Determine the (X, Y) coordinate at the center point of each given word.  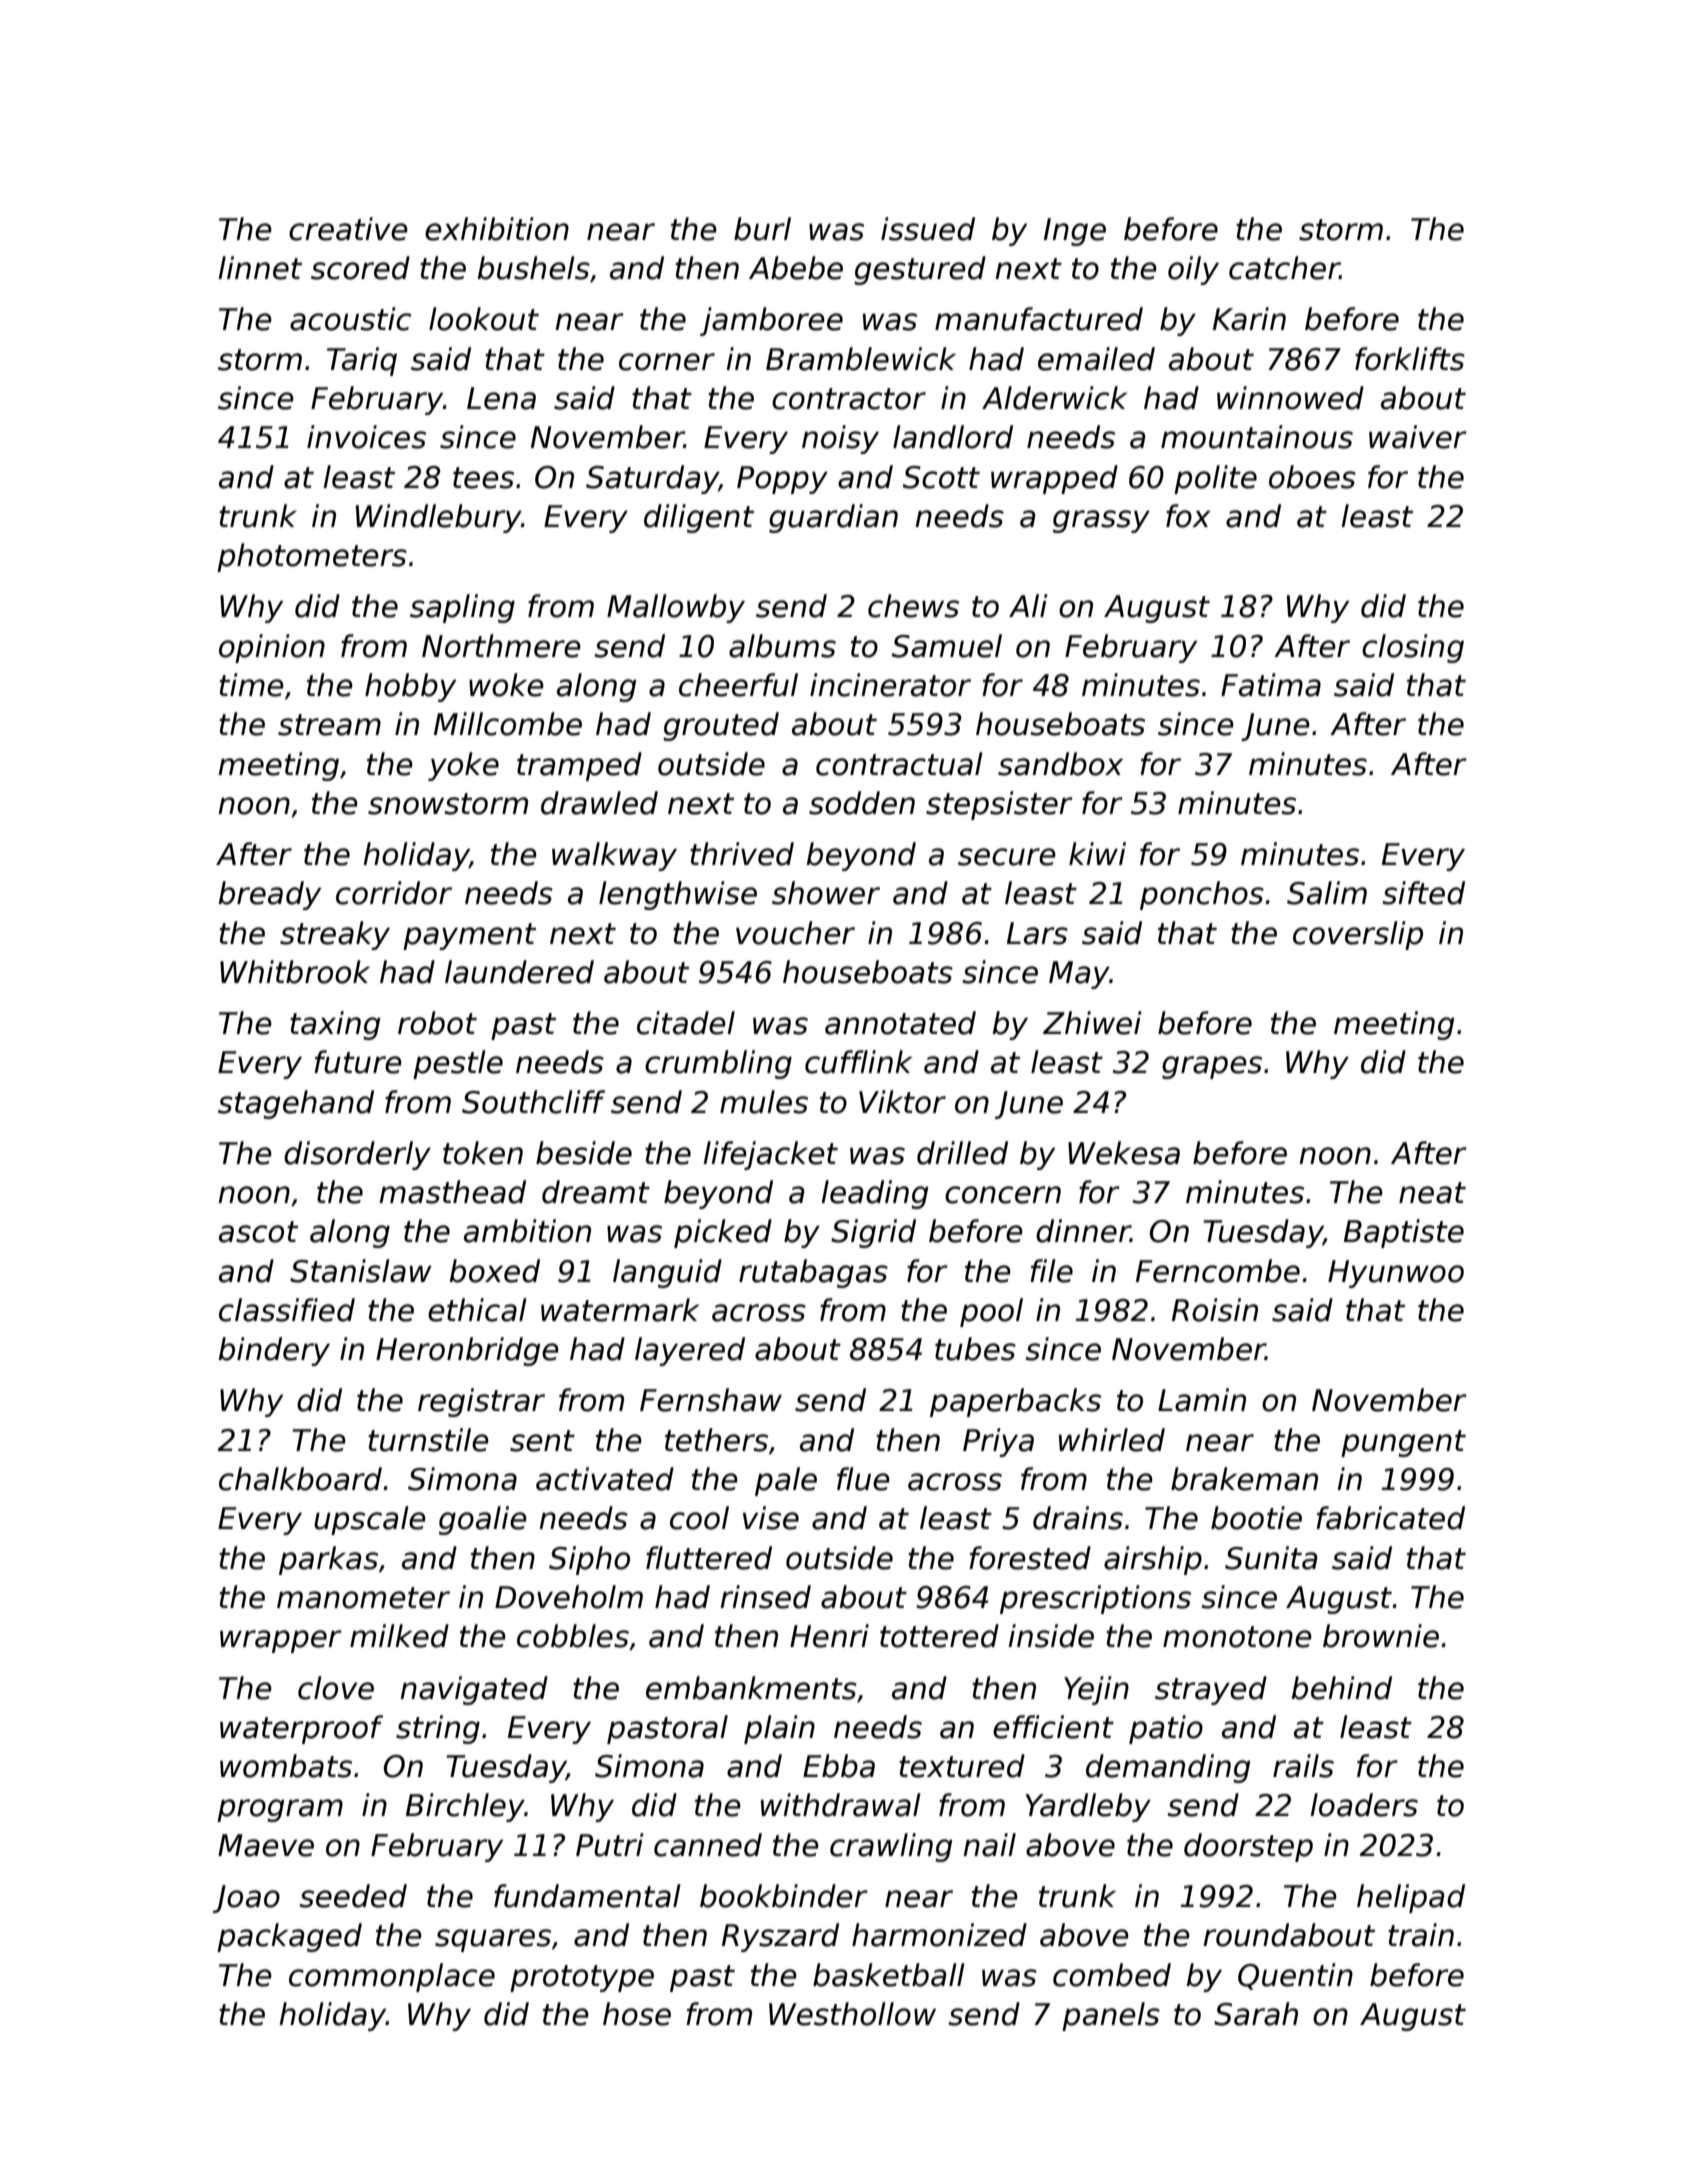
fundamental (587, 1896)
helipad (1411, 1898)
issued (928, 229)
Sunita (1271, 1558)
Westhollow (852, 2014)
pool (991, 1312)
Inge (1075, 232)
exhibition (497, 229)
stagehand (296, 1104)
